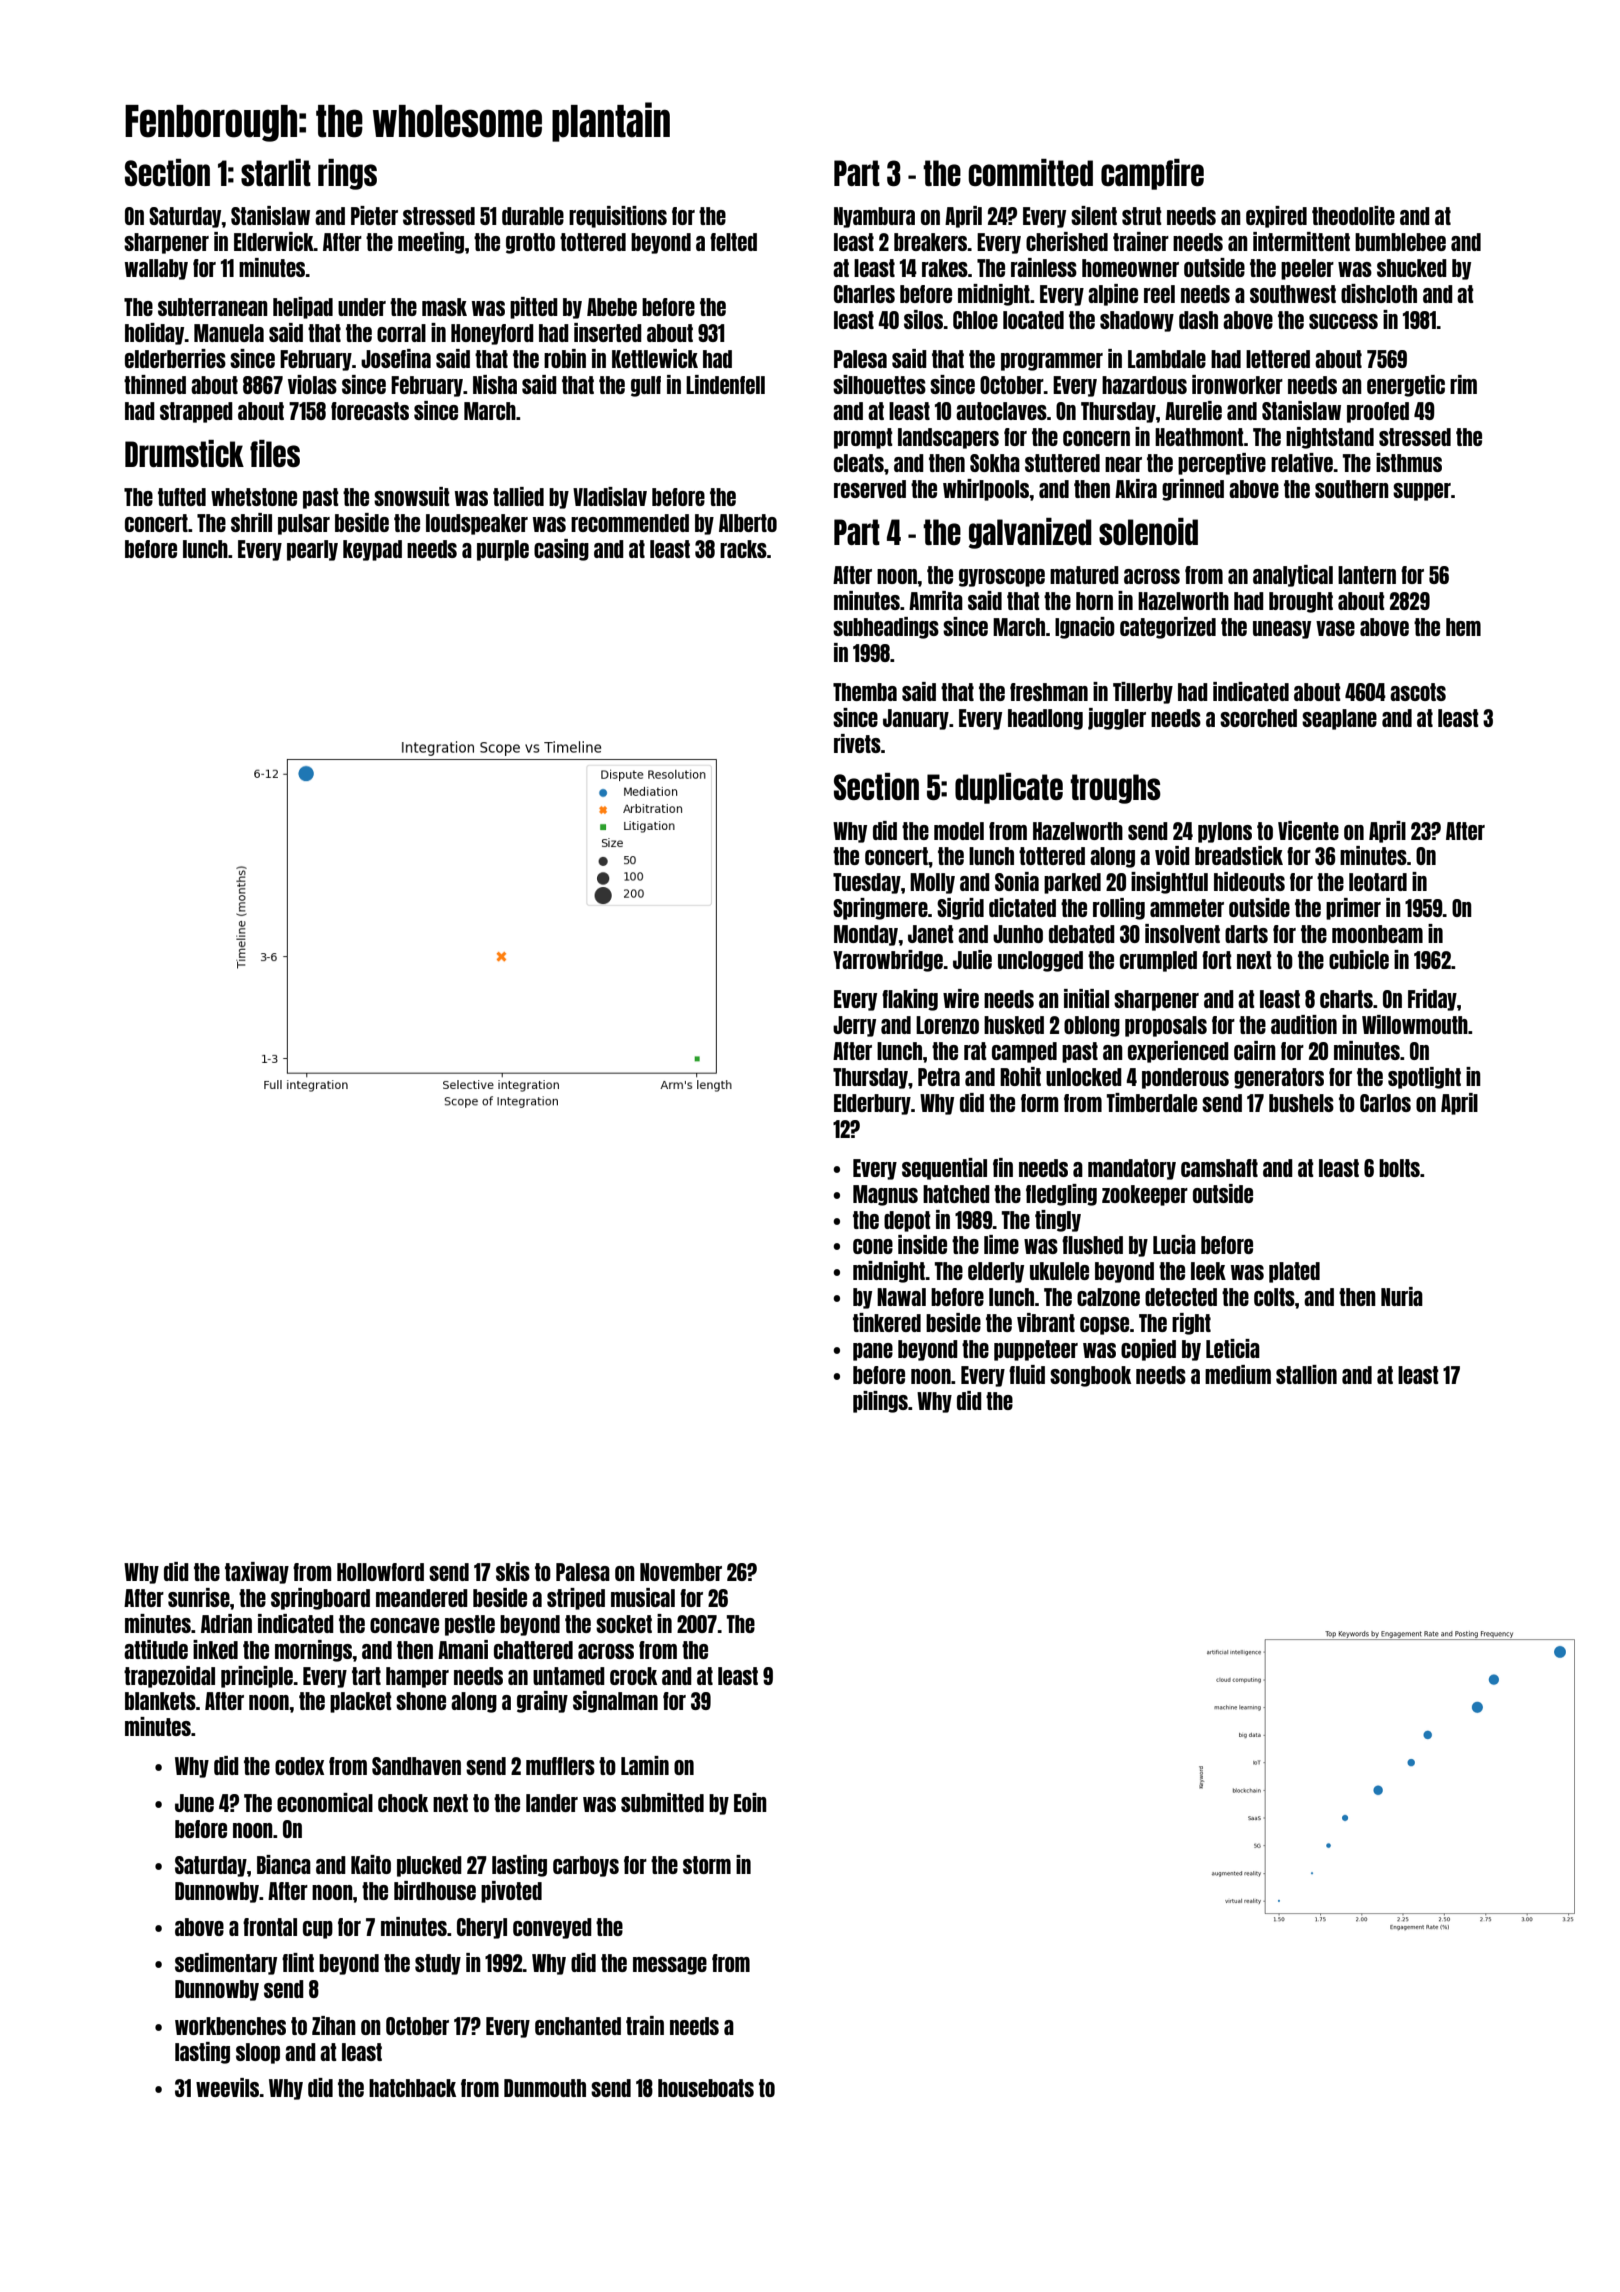 This screenshot has width=1620, height=2292. Describe the element at coordinates (347, 174) in the screenshot. I see `rings` at that location.
